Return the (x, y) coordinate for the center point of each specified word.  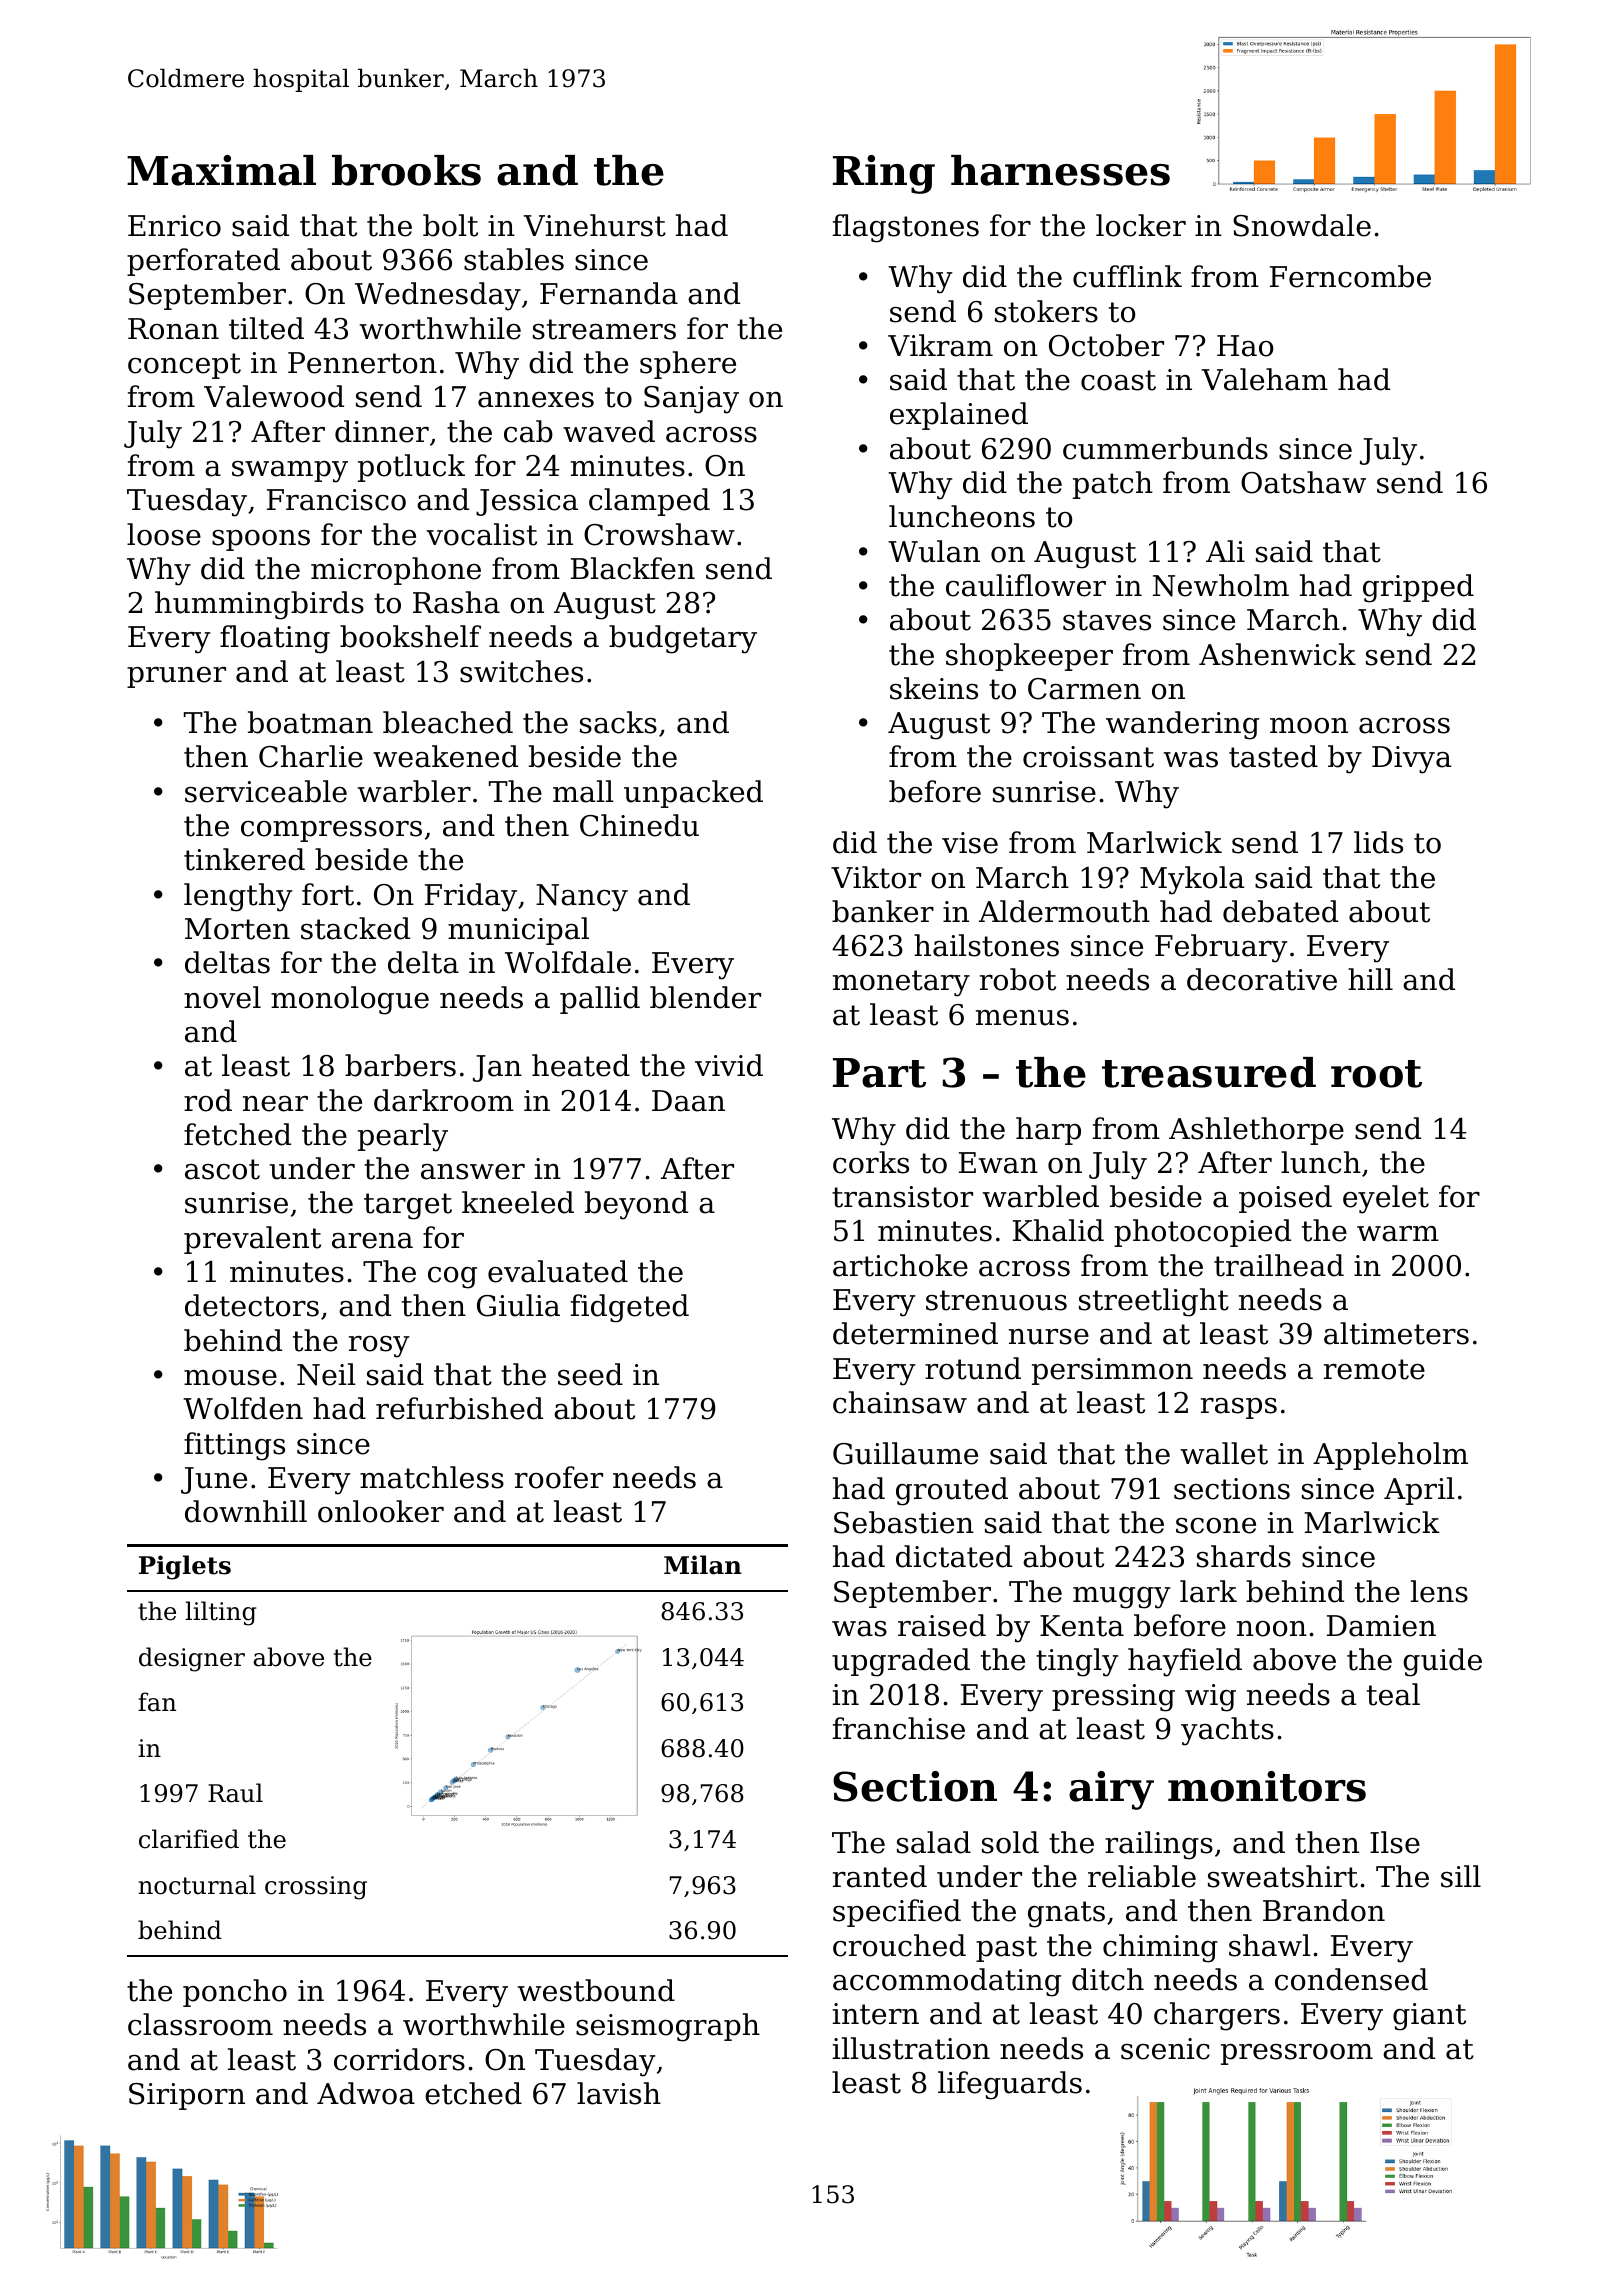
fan (157, 1702)
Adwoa (366, 2093)
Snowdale (1302, 225)
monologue (350, 1000)
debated (1280, 911)
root (1376, 1074)
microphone (396, 571)
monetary (901, 983)
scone (1216, 1526)
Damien (1381, 1626)
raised (942, 1625)
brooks (406, 170)
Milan (703, 1565)
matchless (432, 1477)
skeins (934, 688)
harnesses (1060, 170)
